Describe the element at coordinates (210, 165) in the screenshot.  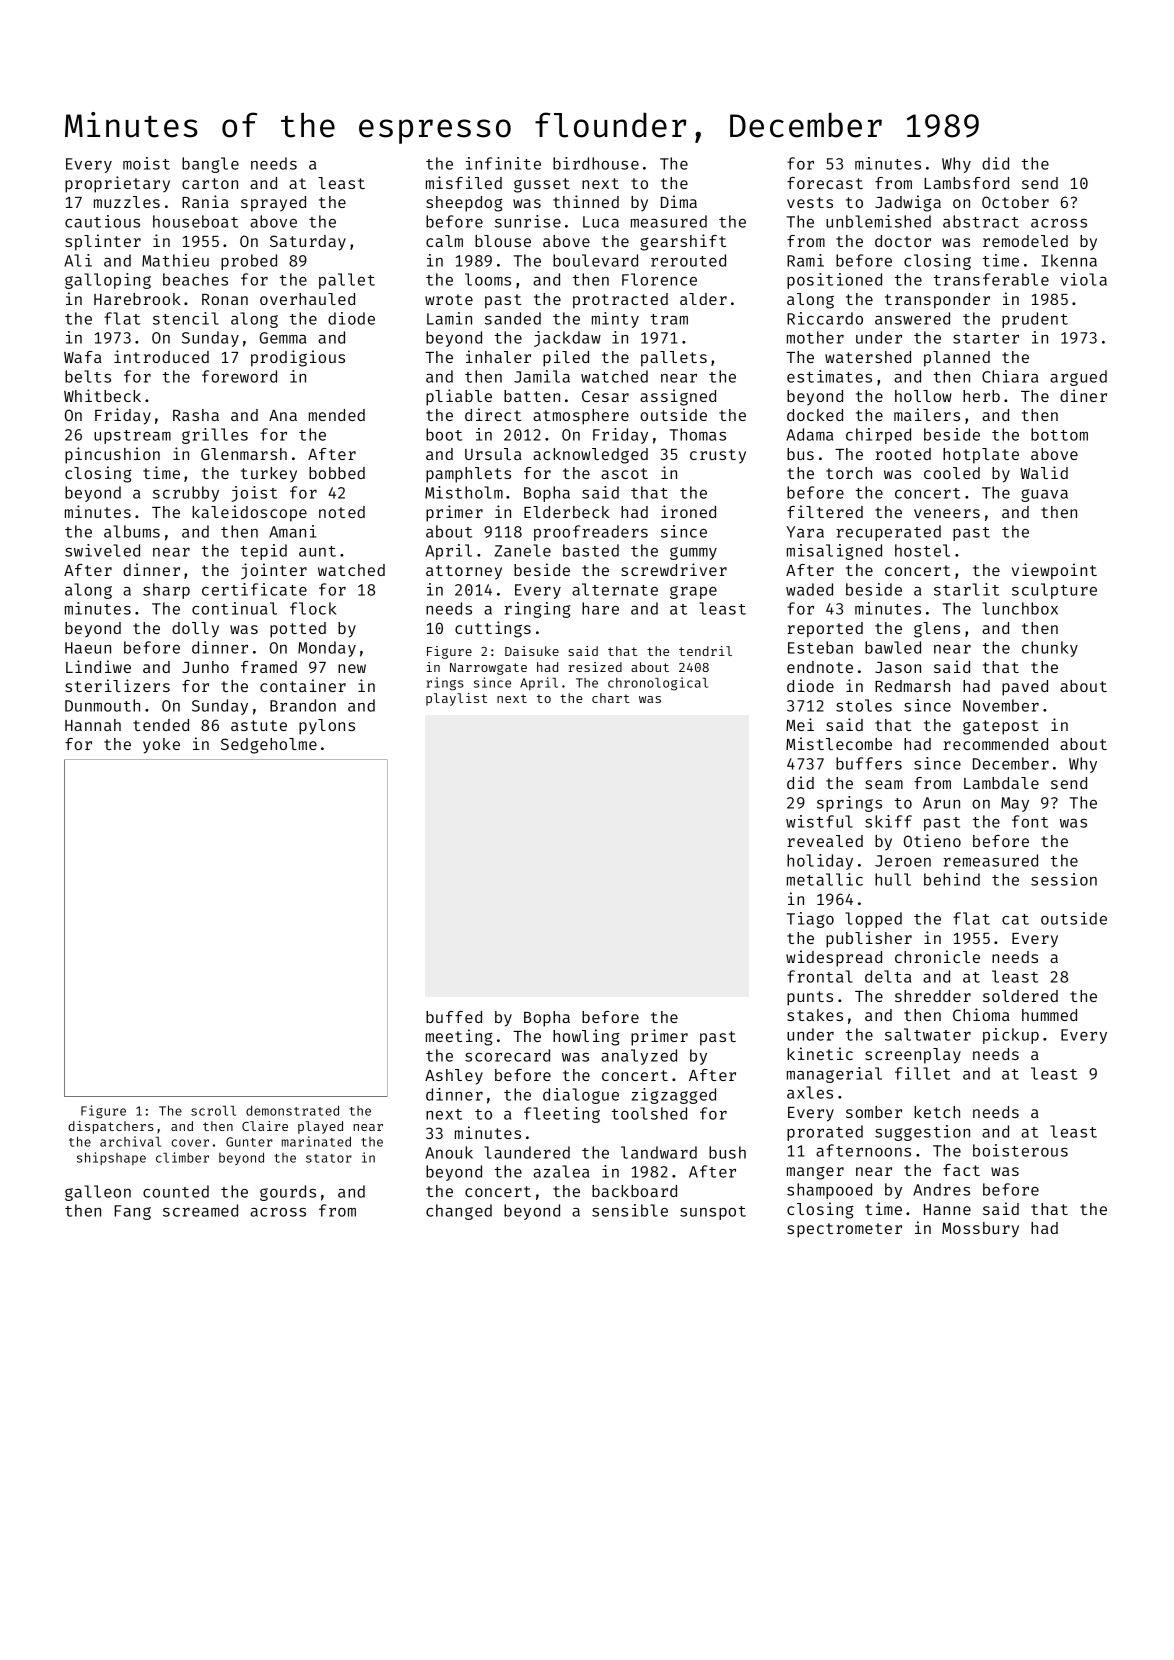
I see `bangle` at that location.
